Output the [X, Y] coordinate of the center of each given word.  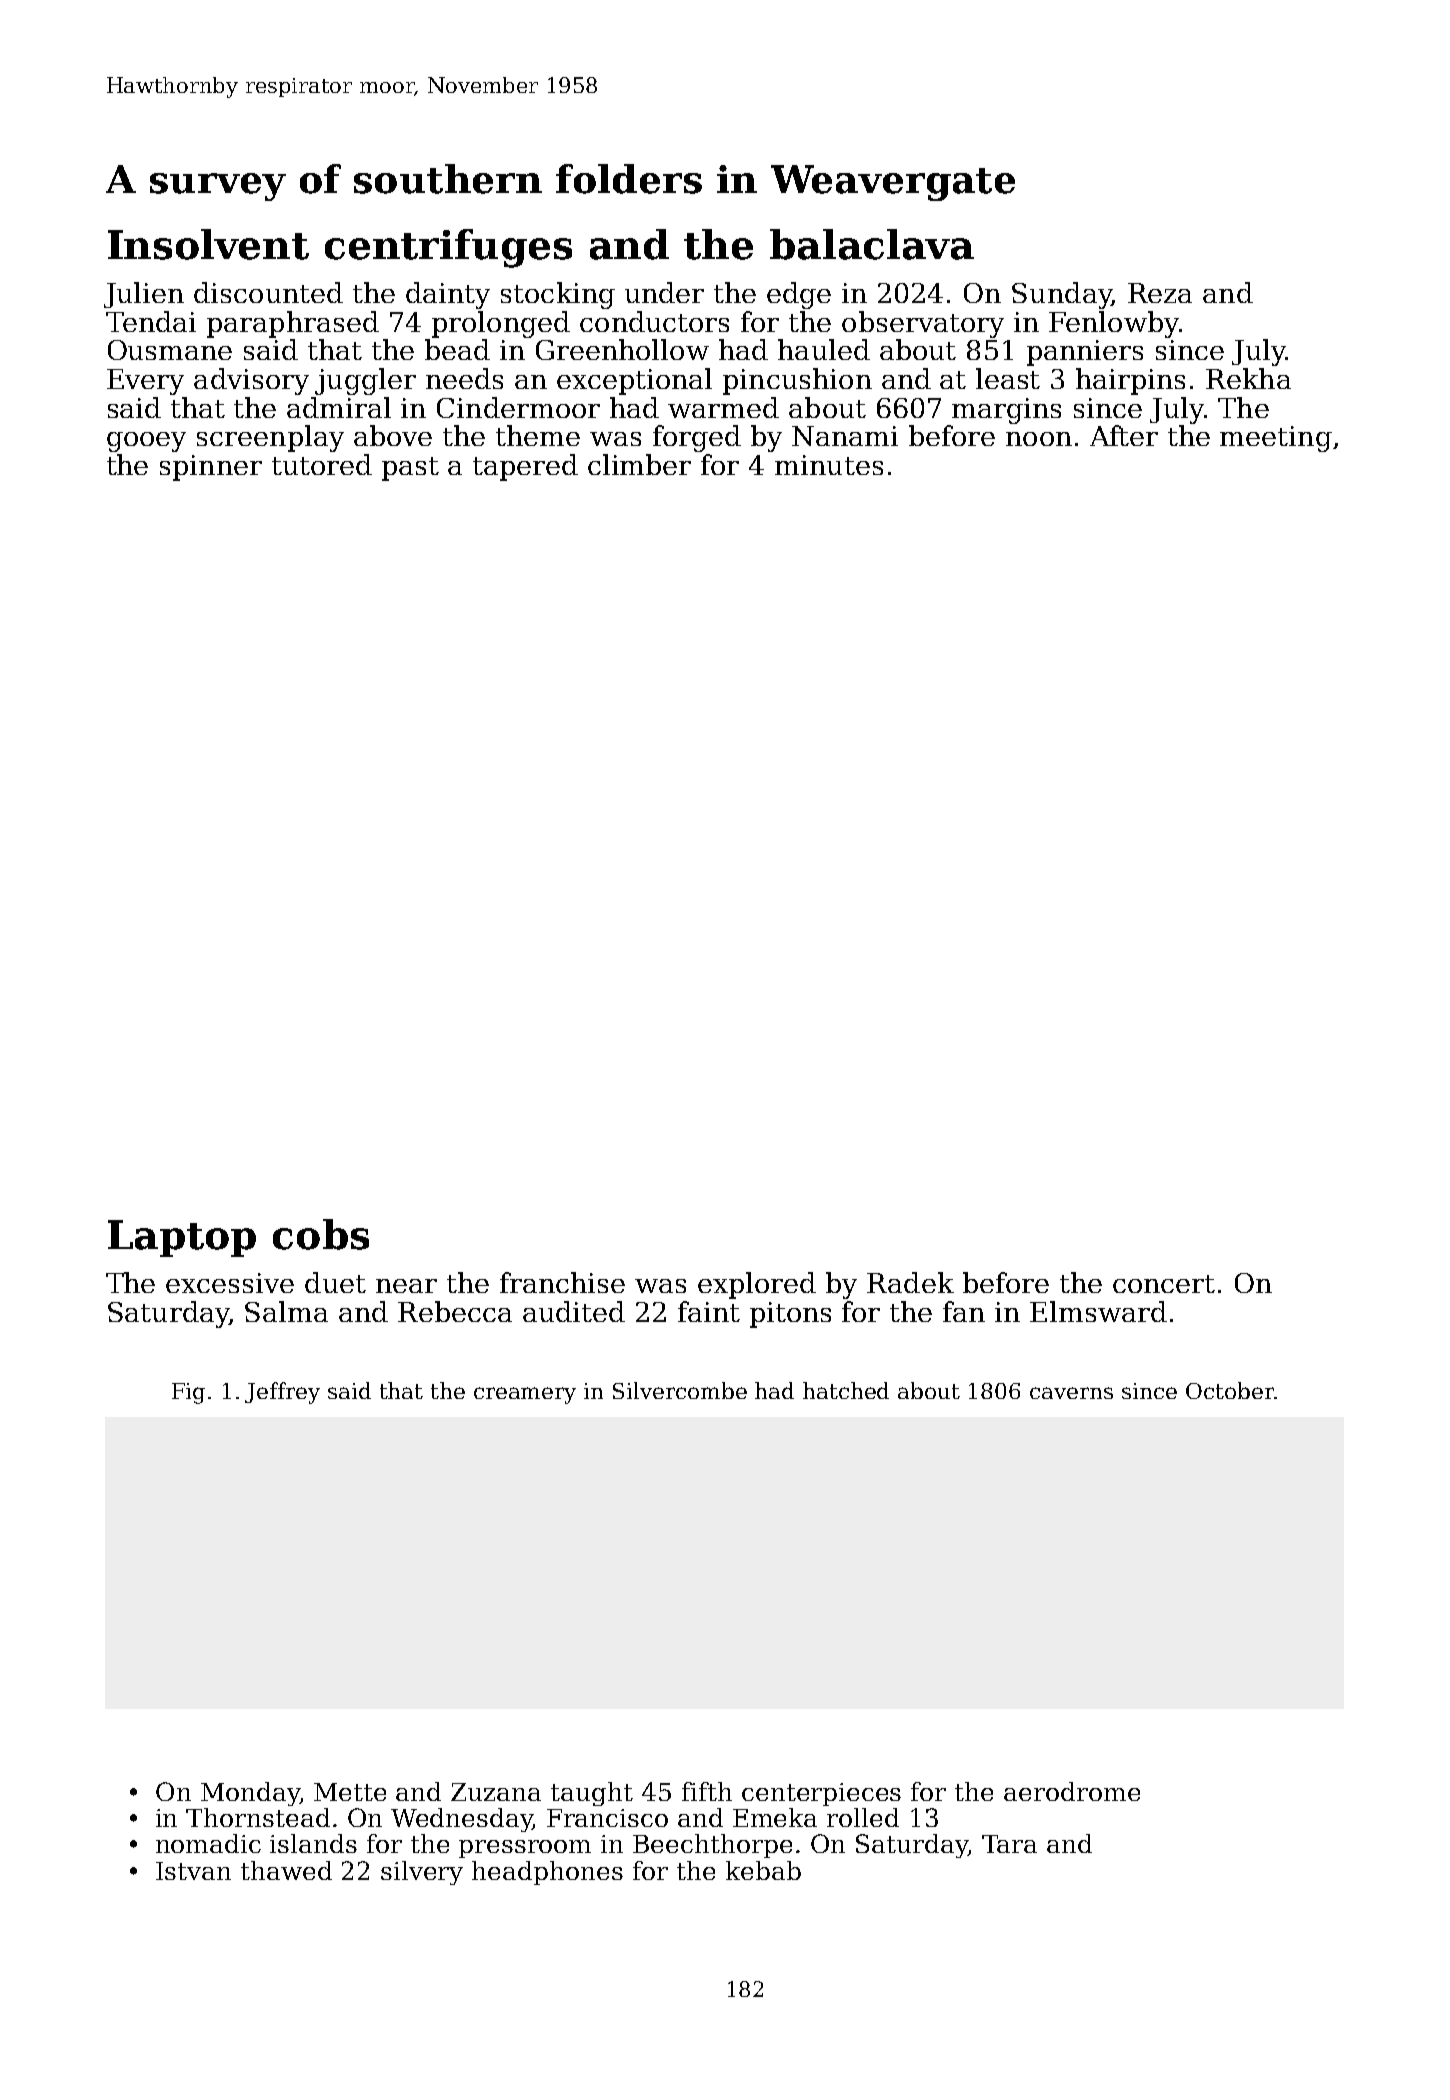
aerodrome [1072, 1791]
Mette [350, 1792]
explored [757, 1285]
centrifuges [448, 248]
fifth [707, 1791]
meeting [1276, 439]
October [1230, 1390]
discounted [268, 292]
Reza [1160, 293]
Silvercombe [680, 1390]
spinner [211, 468]
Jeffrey [282, 1393]
